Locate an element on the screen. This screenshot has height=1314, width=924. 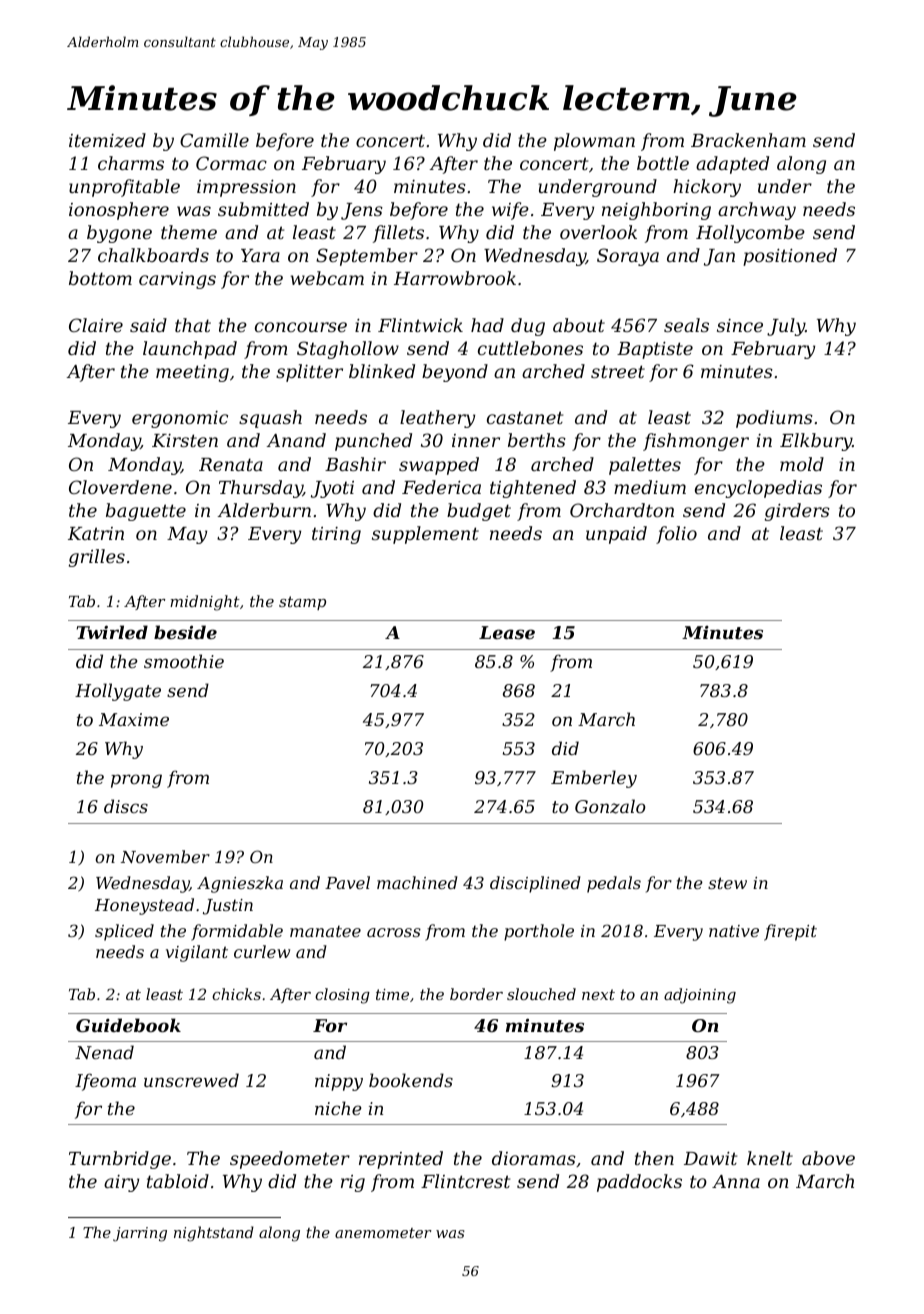
jarring is located at coordinates (140, 1234).
